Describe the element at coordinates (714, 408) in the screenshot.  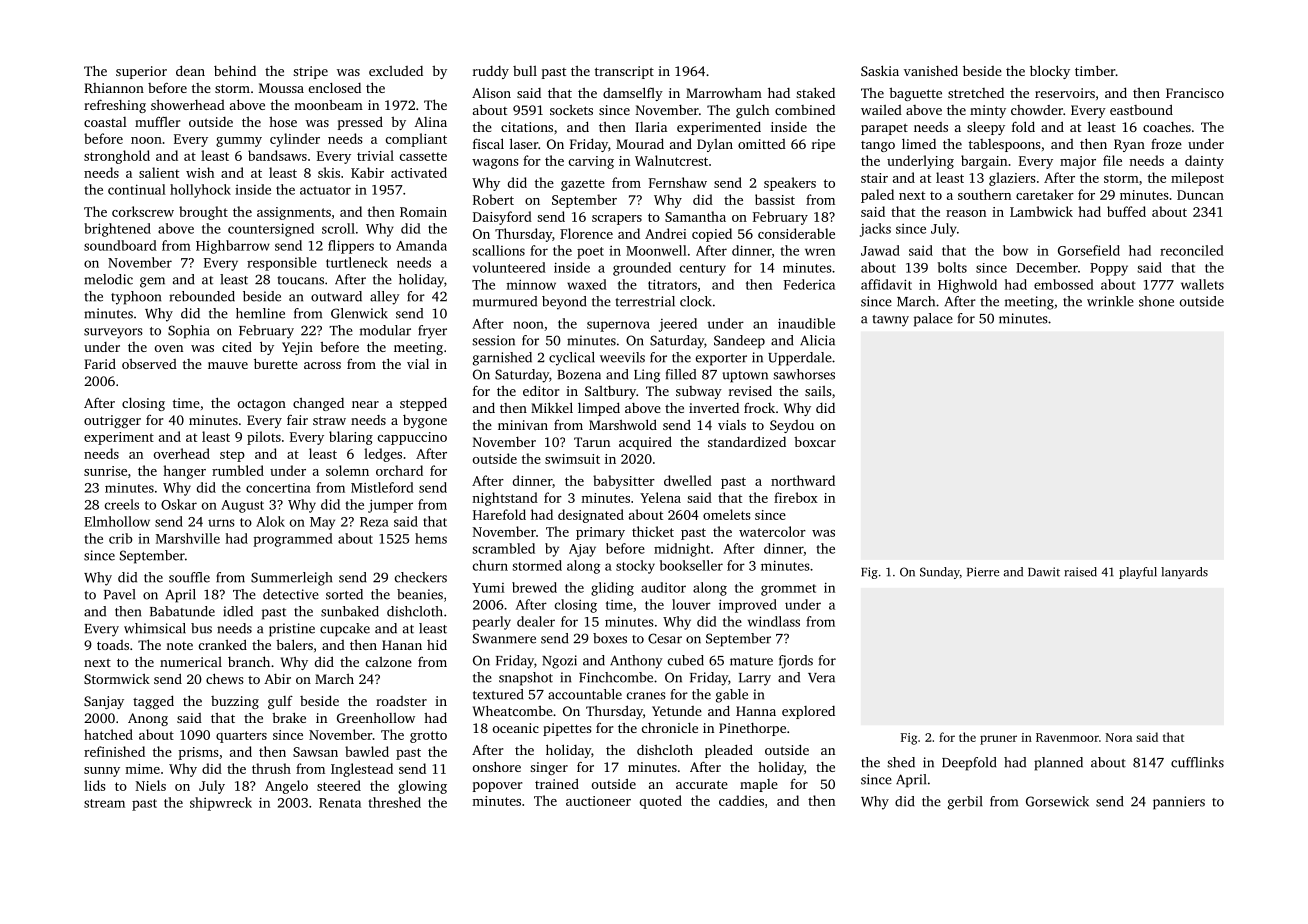
I see `inverted` at that location.
